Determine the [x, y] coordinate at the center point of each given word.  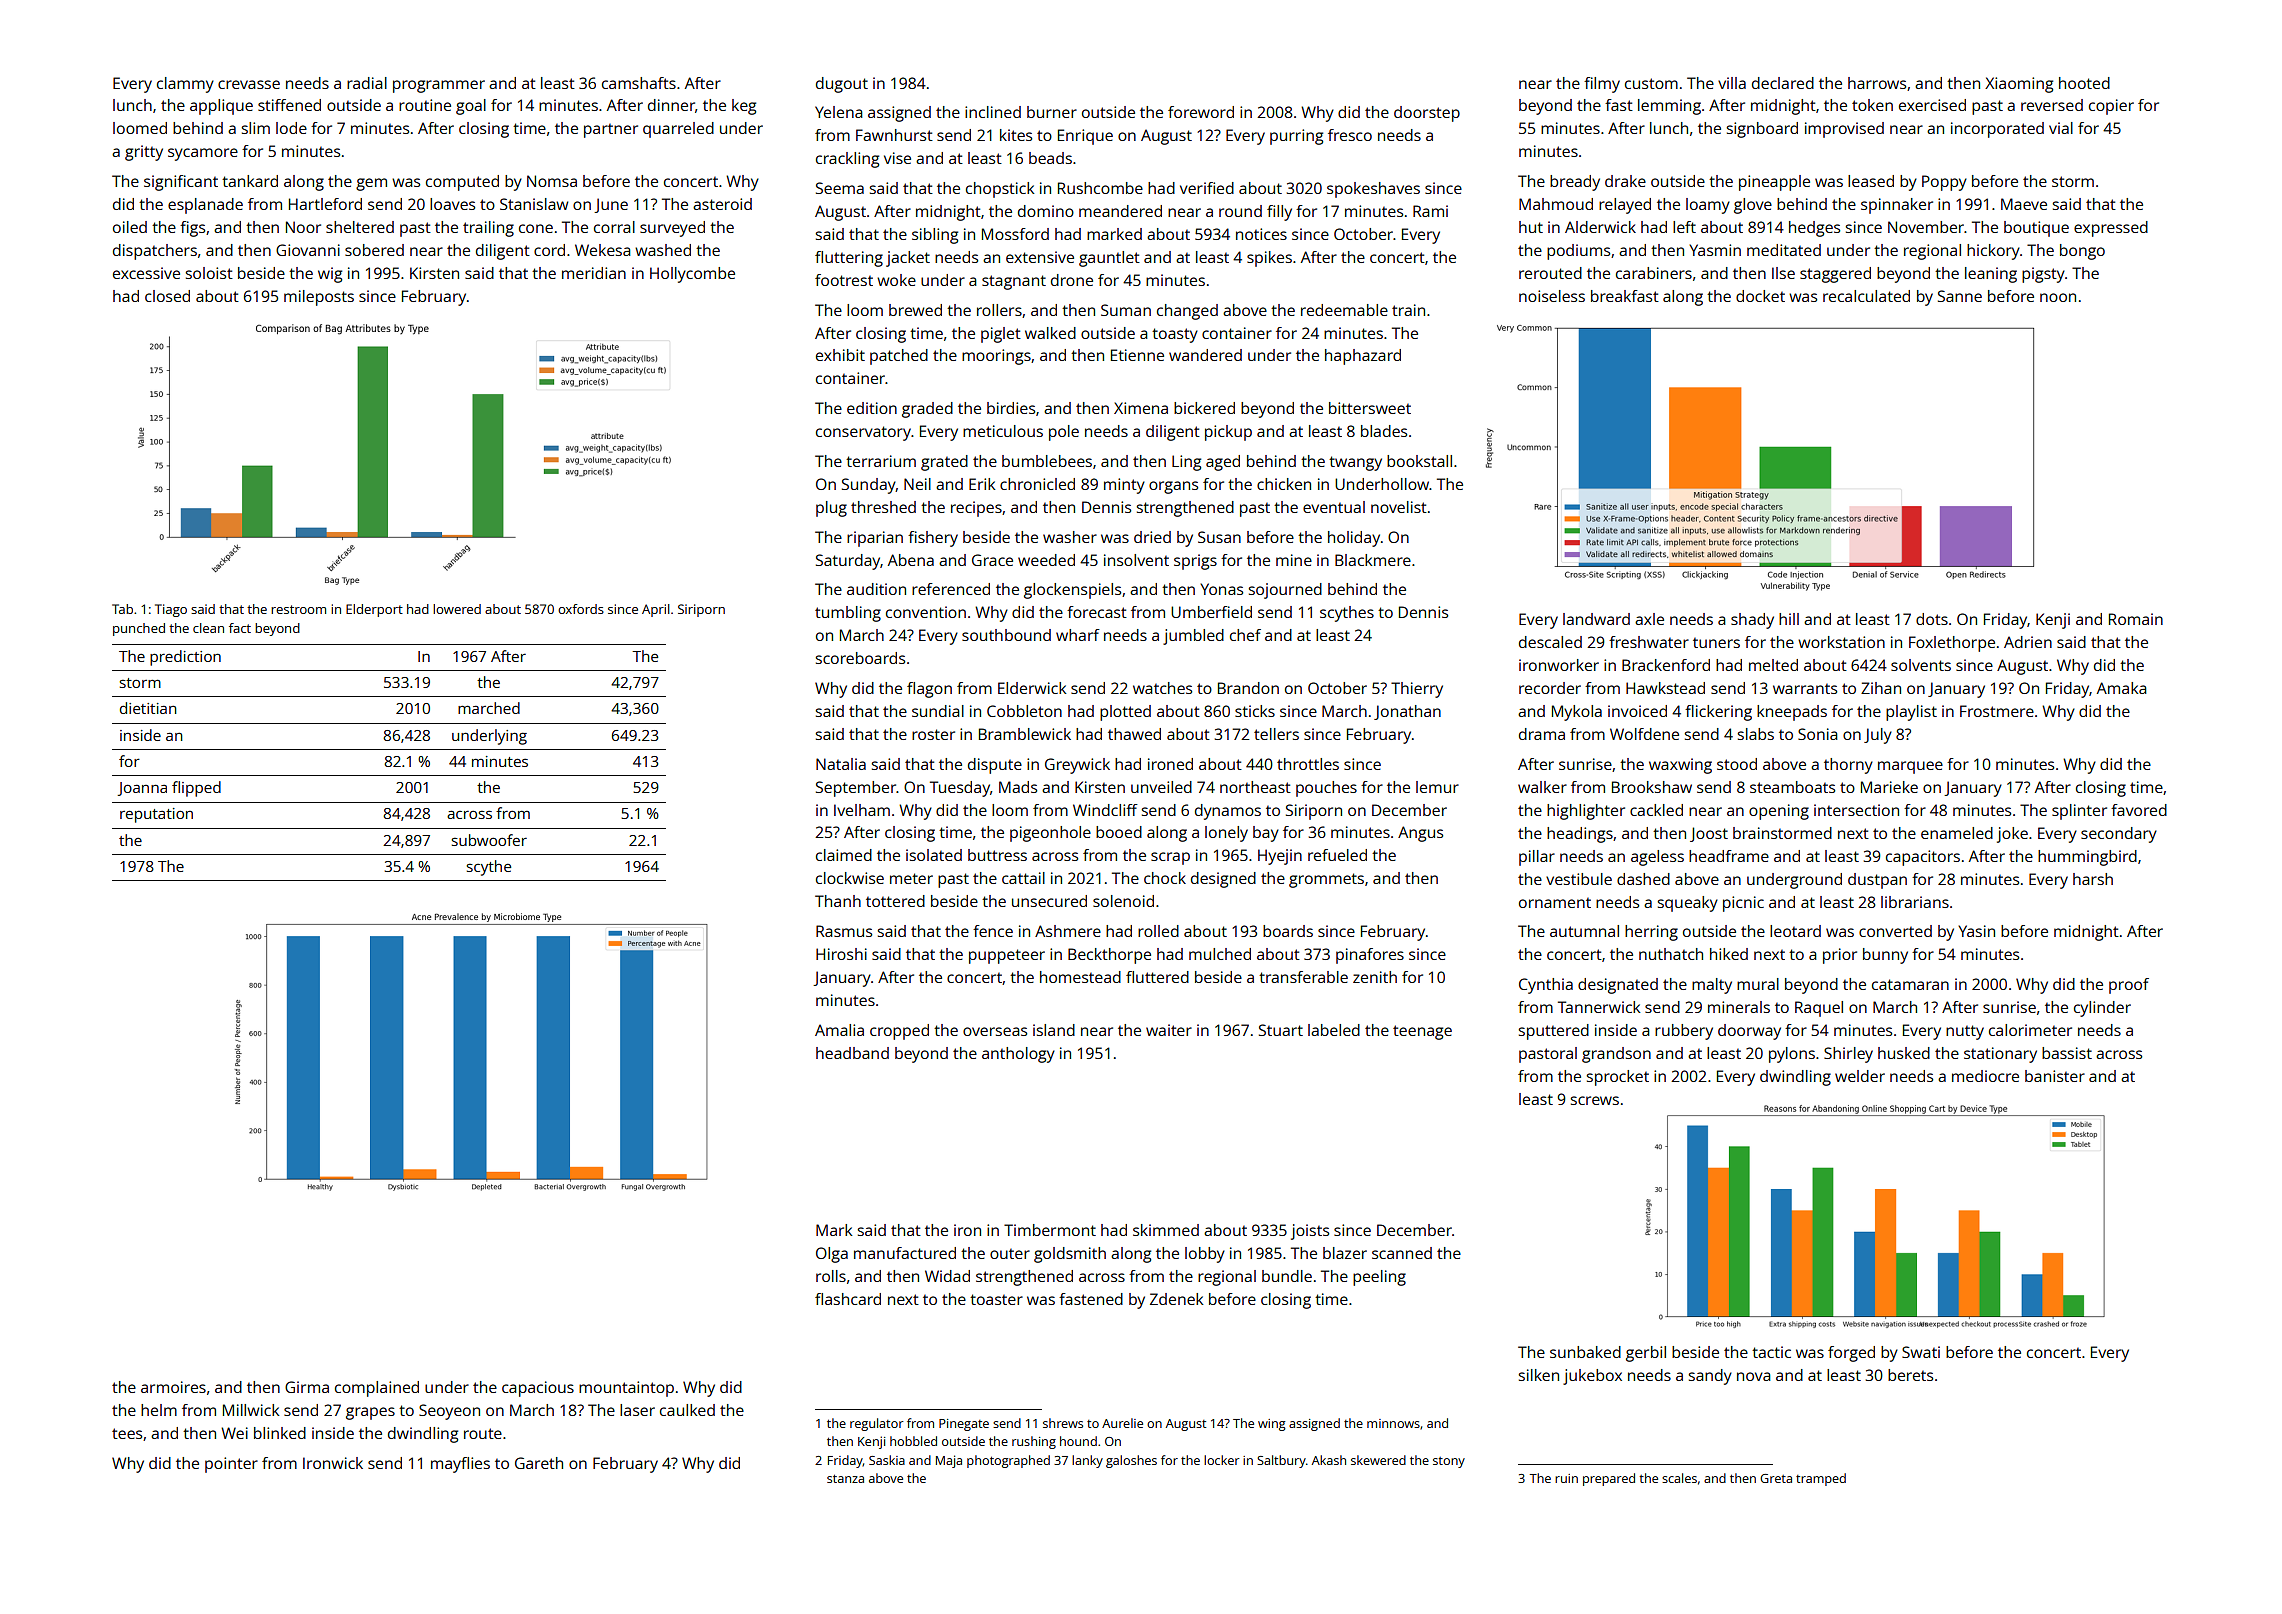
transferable [1303, 977]
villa [1732, 83]
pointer [231, 1465]
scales [1679, 1478]
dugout [842, 85]
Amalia [839, 1030]
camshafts [639, 83]
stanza [845, 1479]
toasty [1175, 335]
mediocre [1985, 1076]
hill [1789, 619]
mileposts [319, 298]
